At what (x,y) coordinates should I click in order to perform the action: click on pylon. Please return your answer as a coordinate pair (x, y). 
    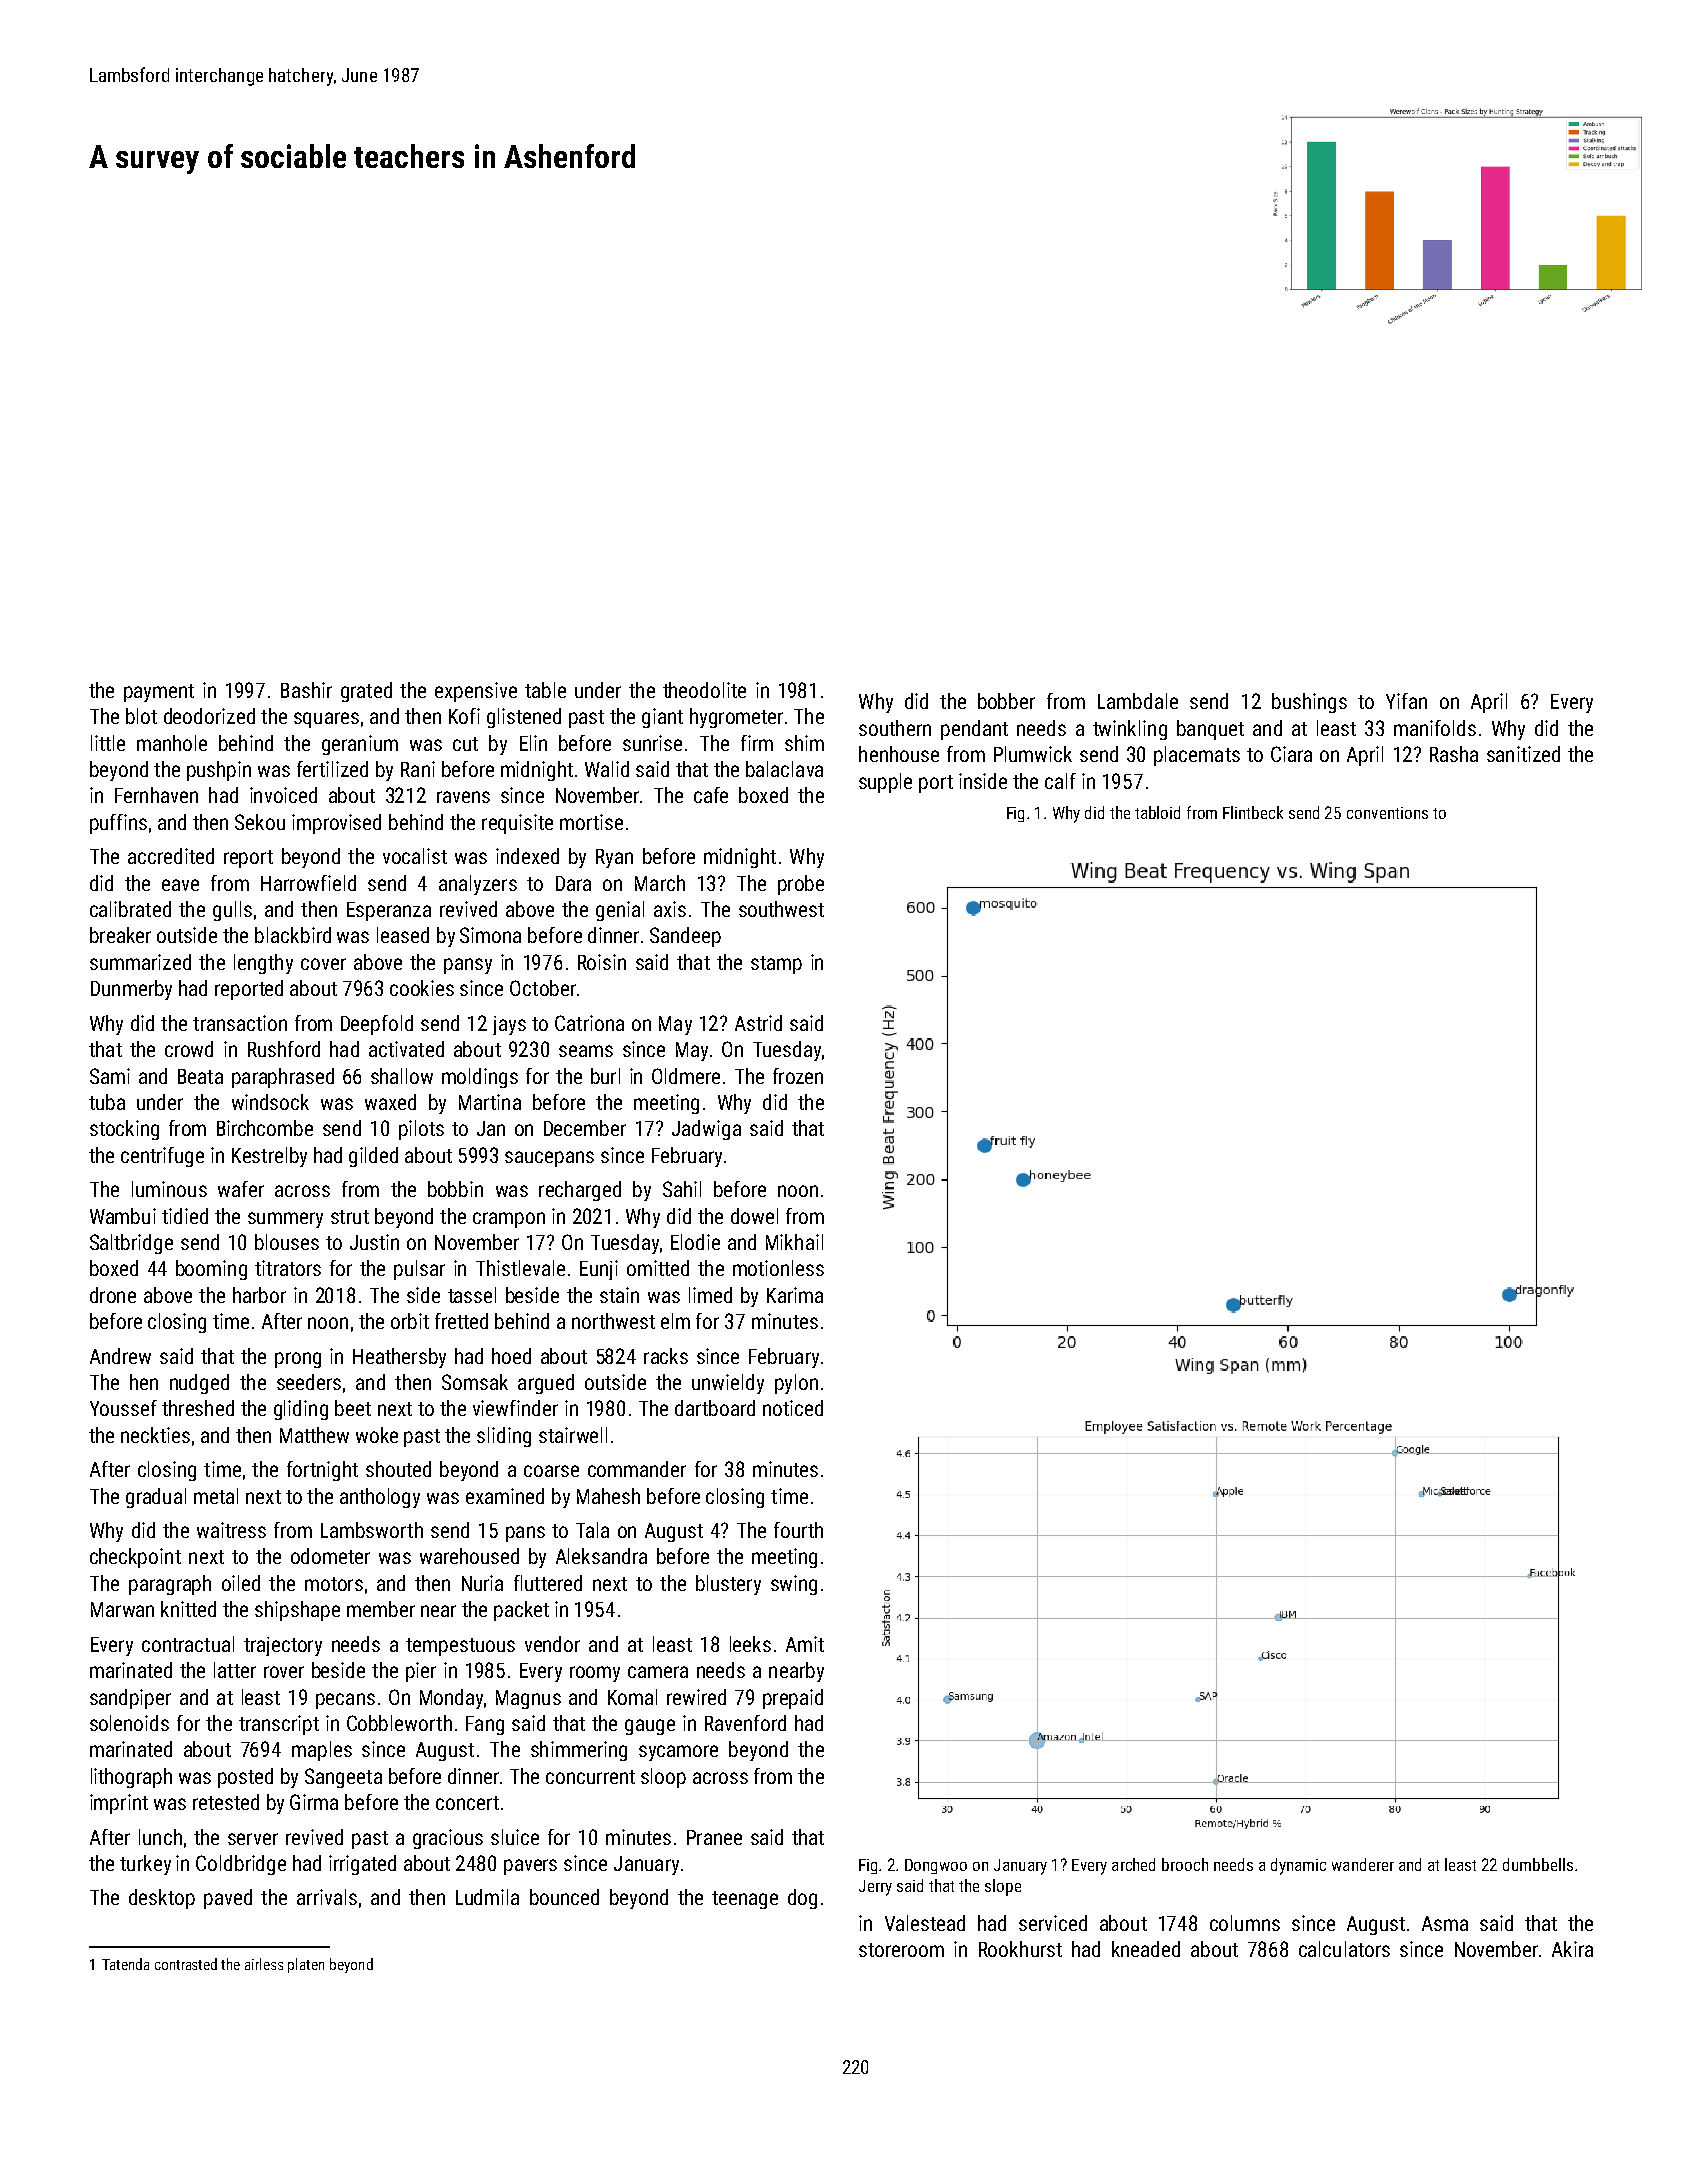
    Looking at the image, I should click on (796, 1384).
